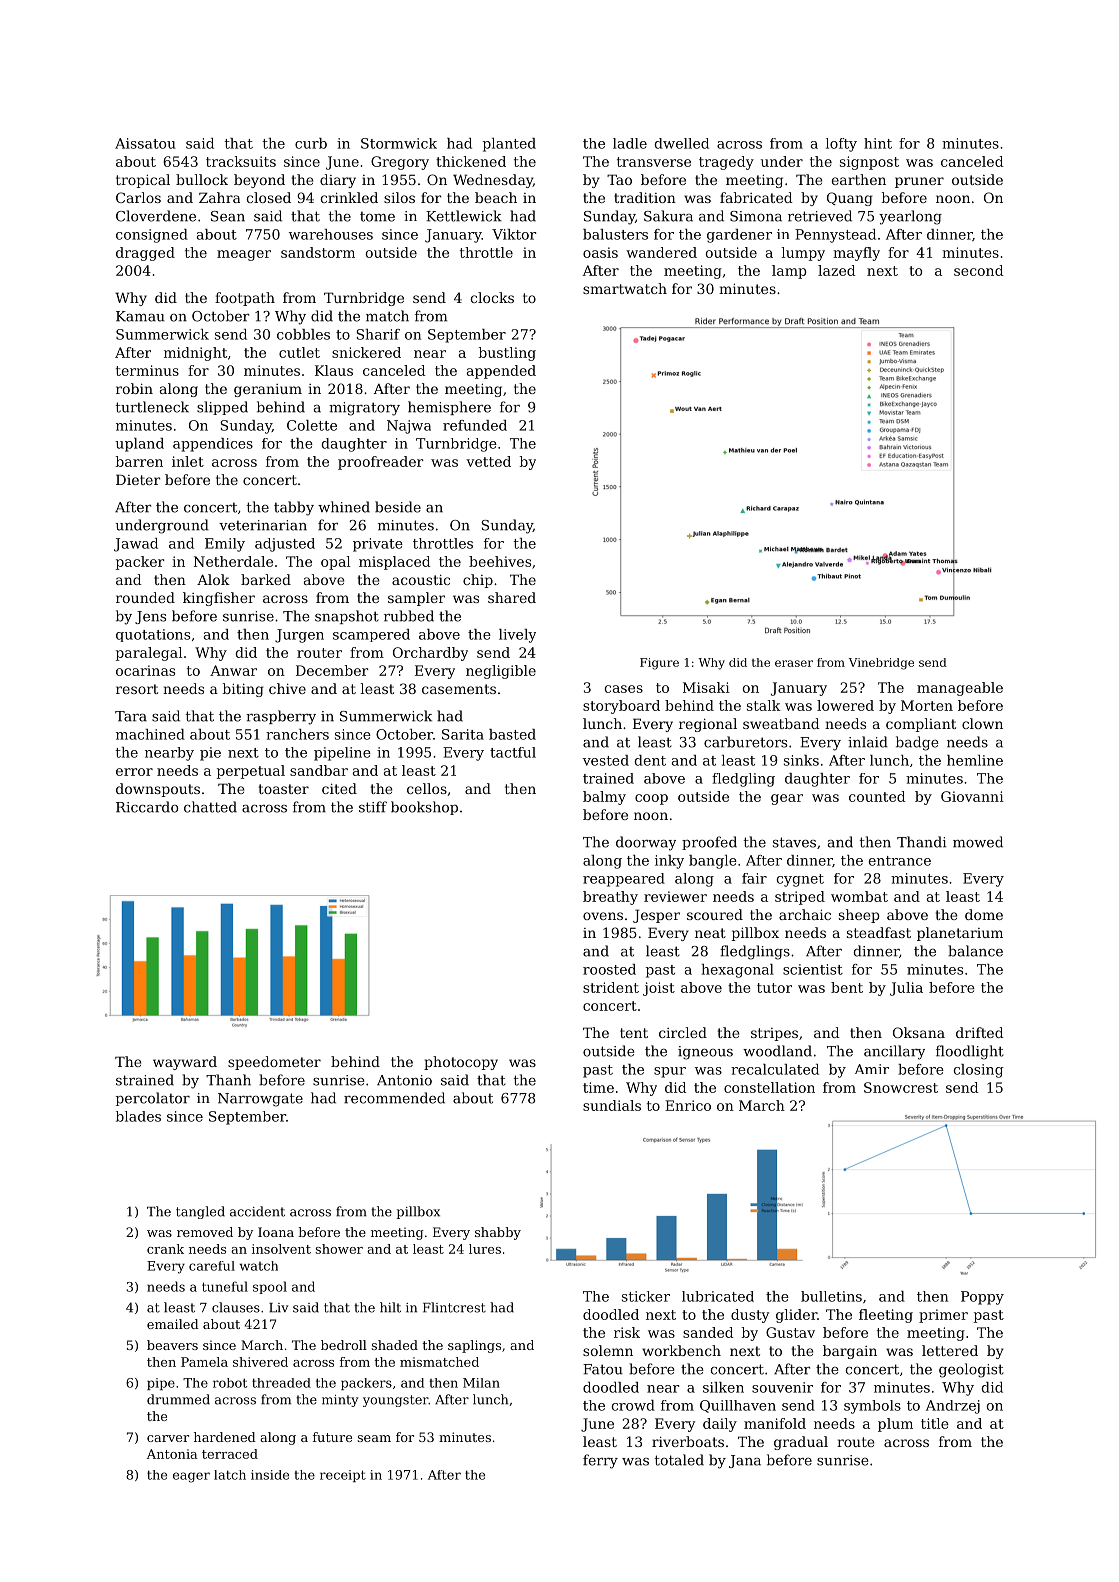 This page has height=1582, width=1119. Describe the element at coordinates (619, 179) in the page. I see `Tao` at that location.
